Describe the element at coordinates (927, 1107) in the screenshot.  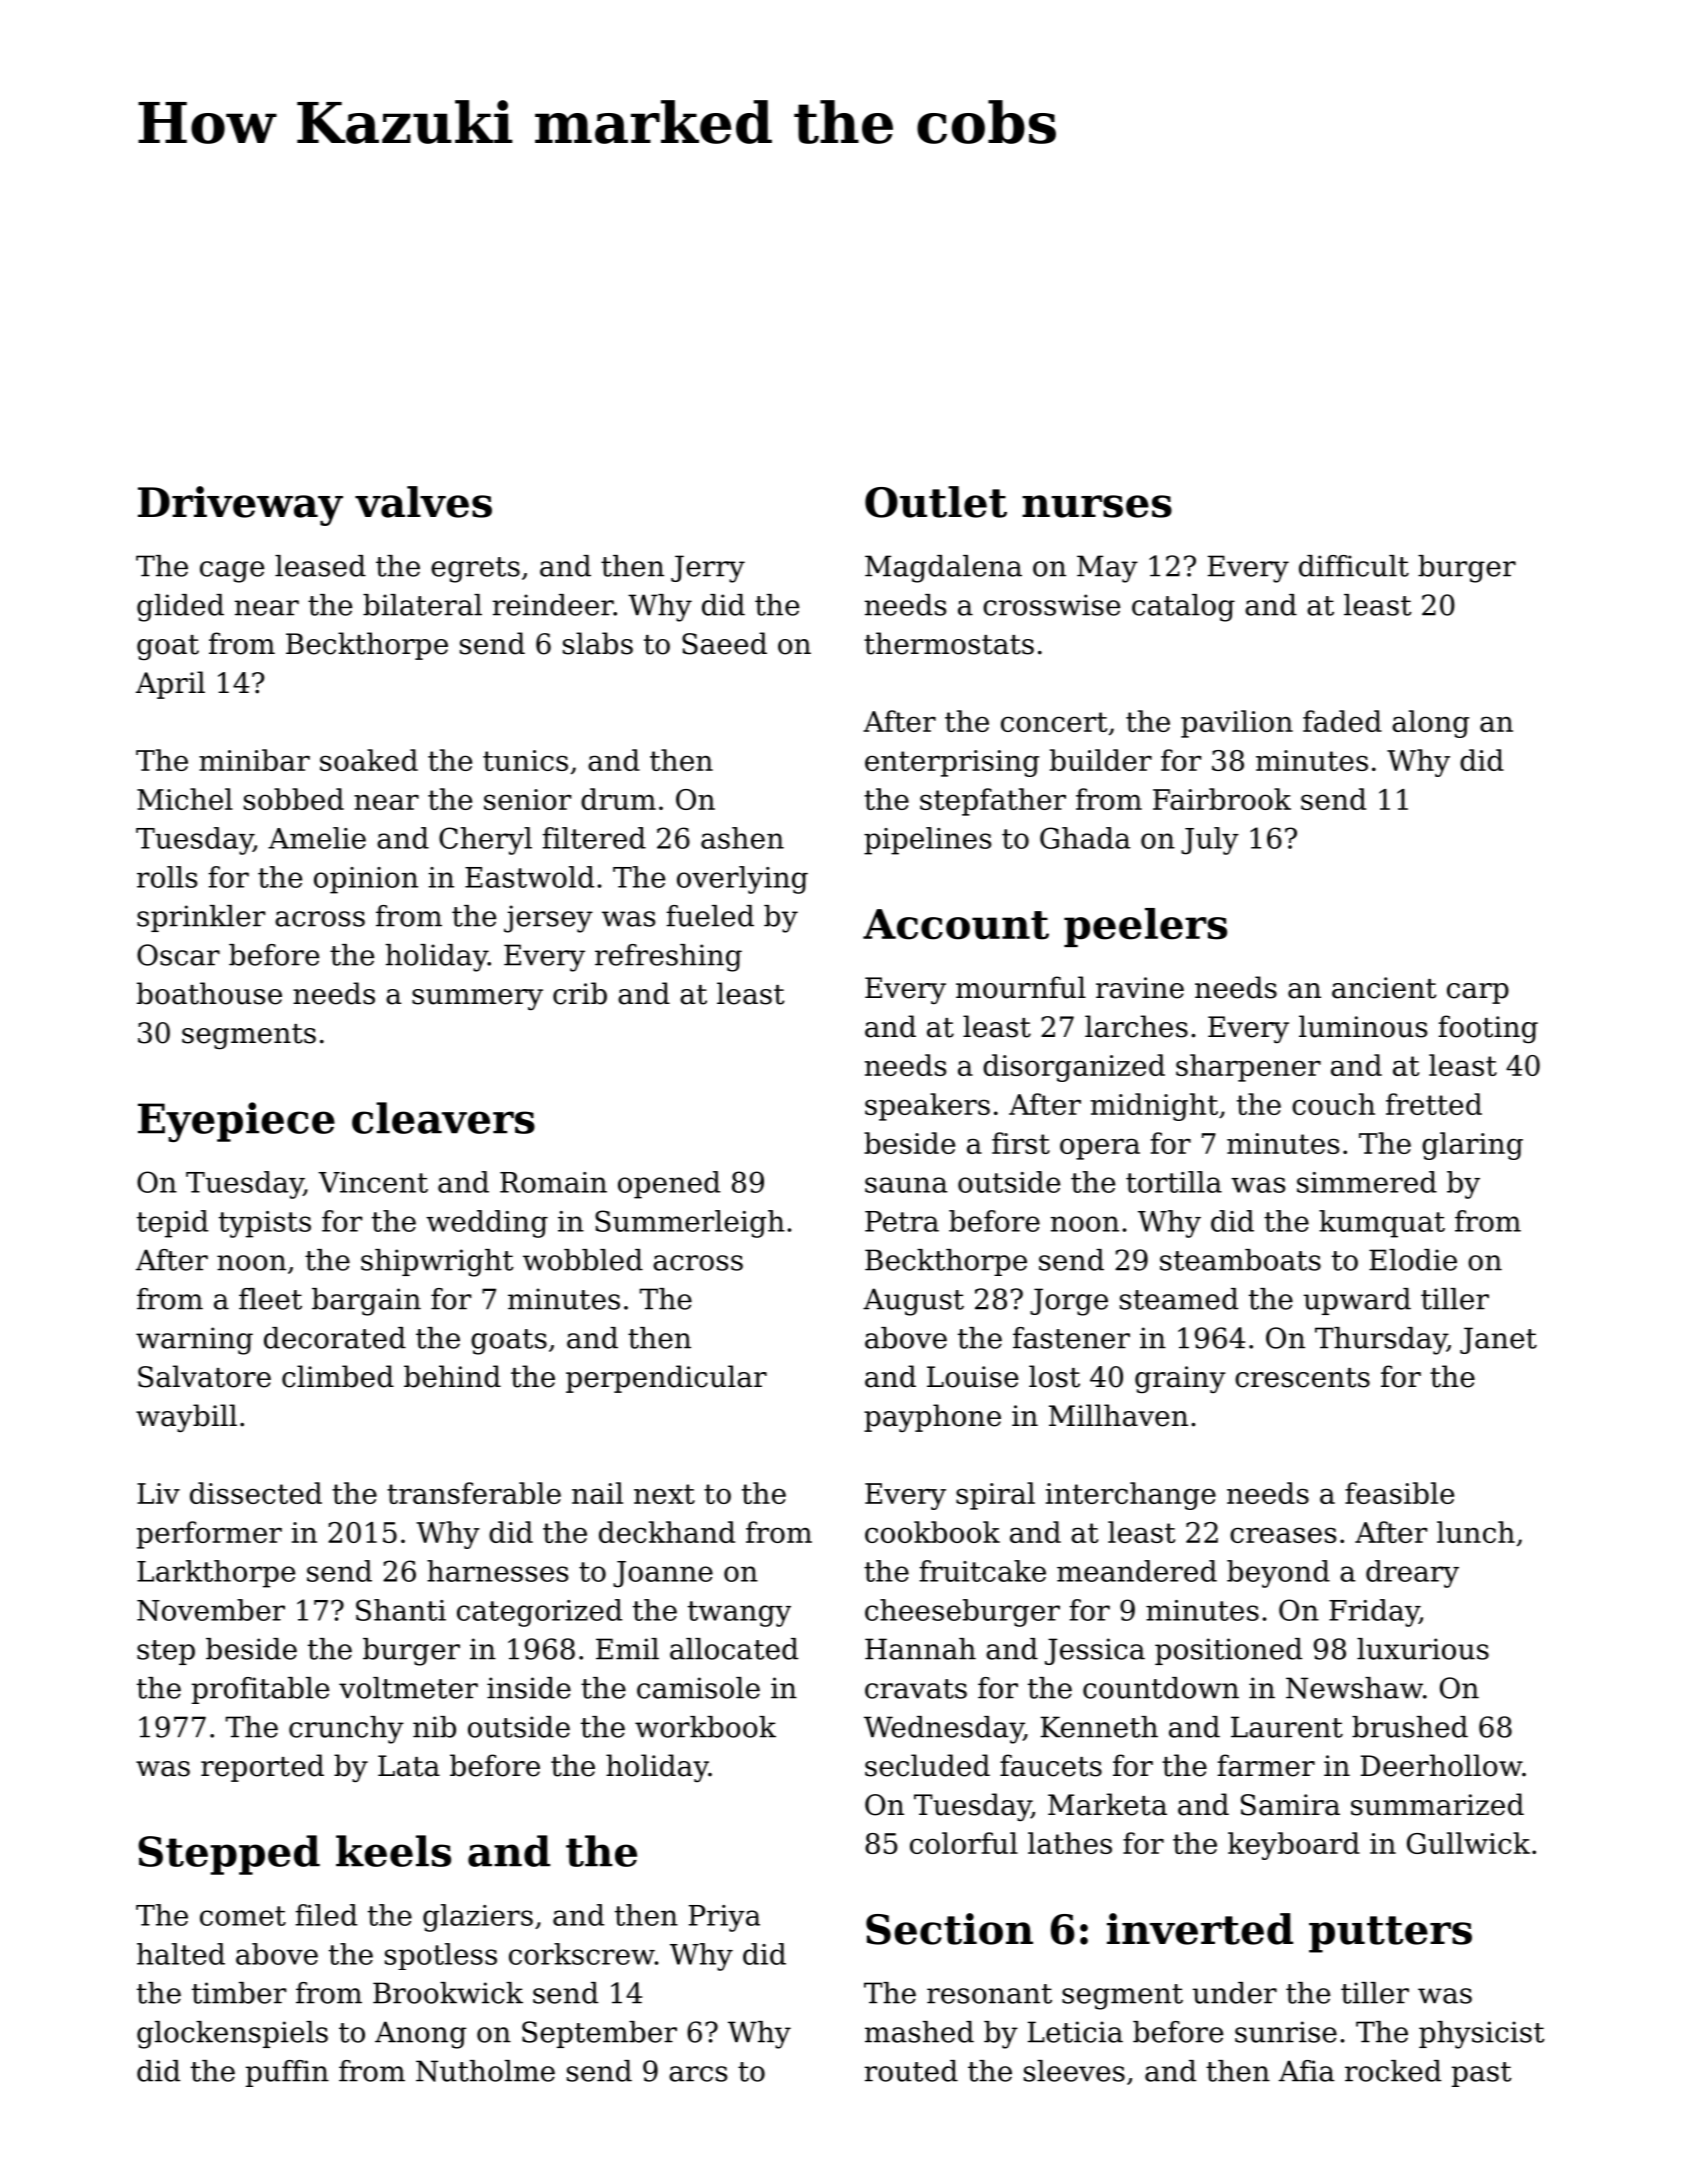
I see `speakers` at that location.
